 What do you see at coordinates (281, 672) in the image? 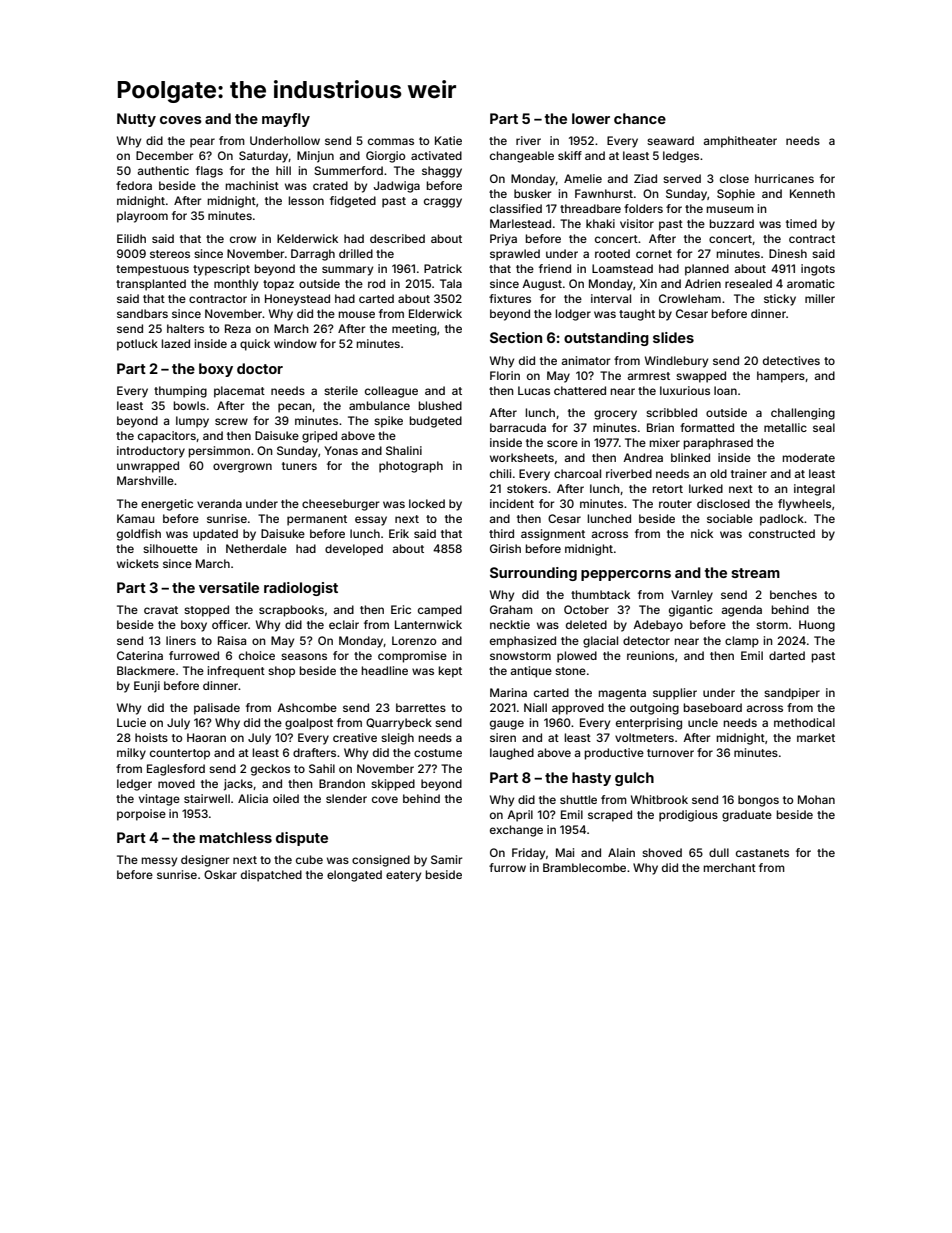
I see `shop` at bounding box center [281, 672].
